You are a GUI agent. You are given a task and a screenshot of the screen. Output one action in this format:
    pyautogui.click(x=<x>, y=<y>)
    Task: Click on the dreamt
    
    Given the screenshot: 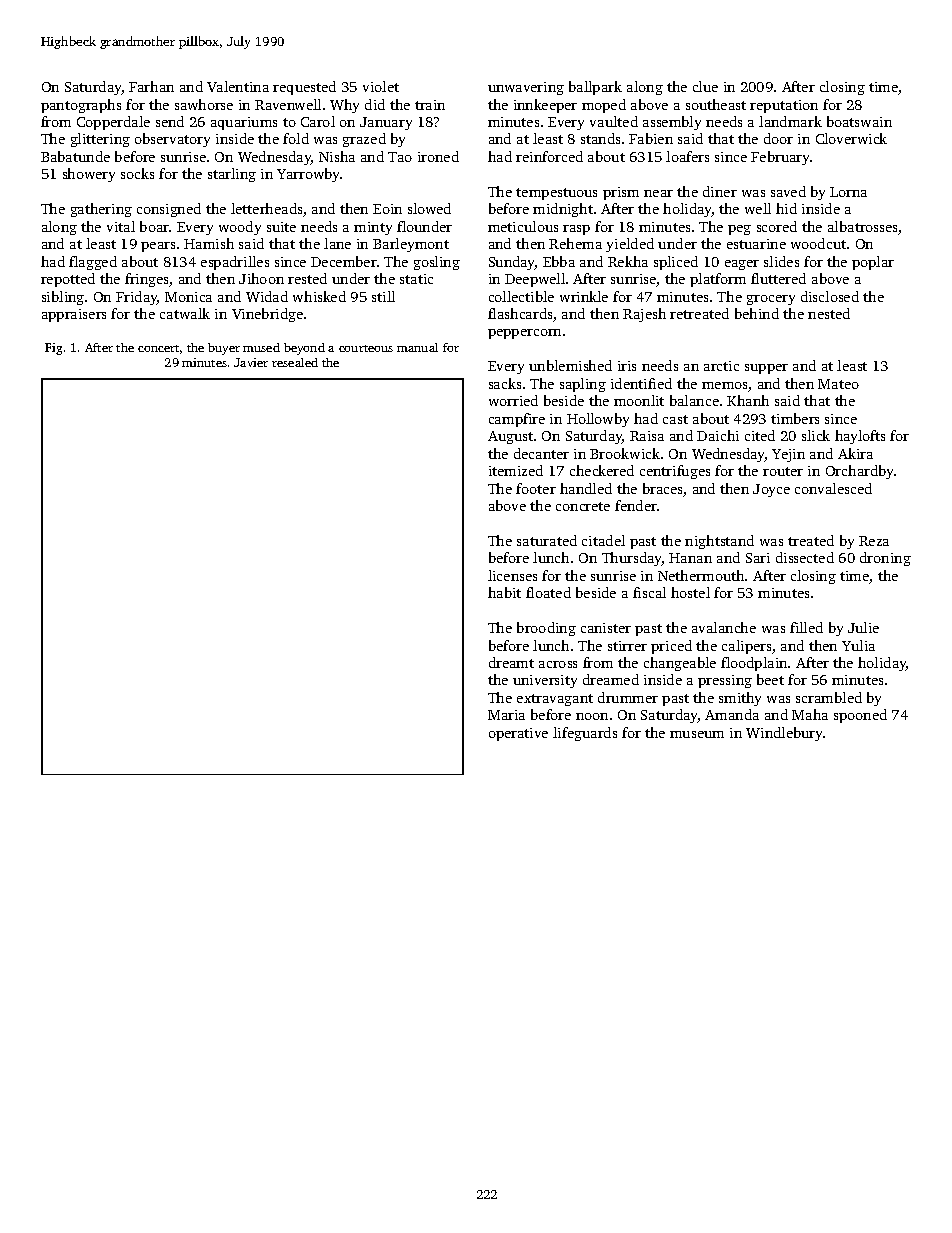 What is the action you would take?
    pyautogui.click(x=511, y=662)
